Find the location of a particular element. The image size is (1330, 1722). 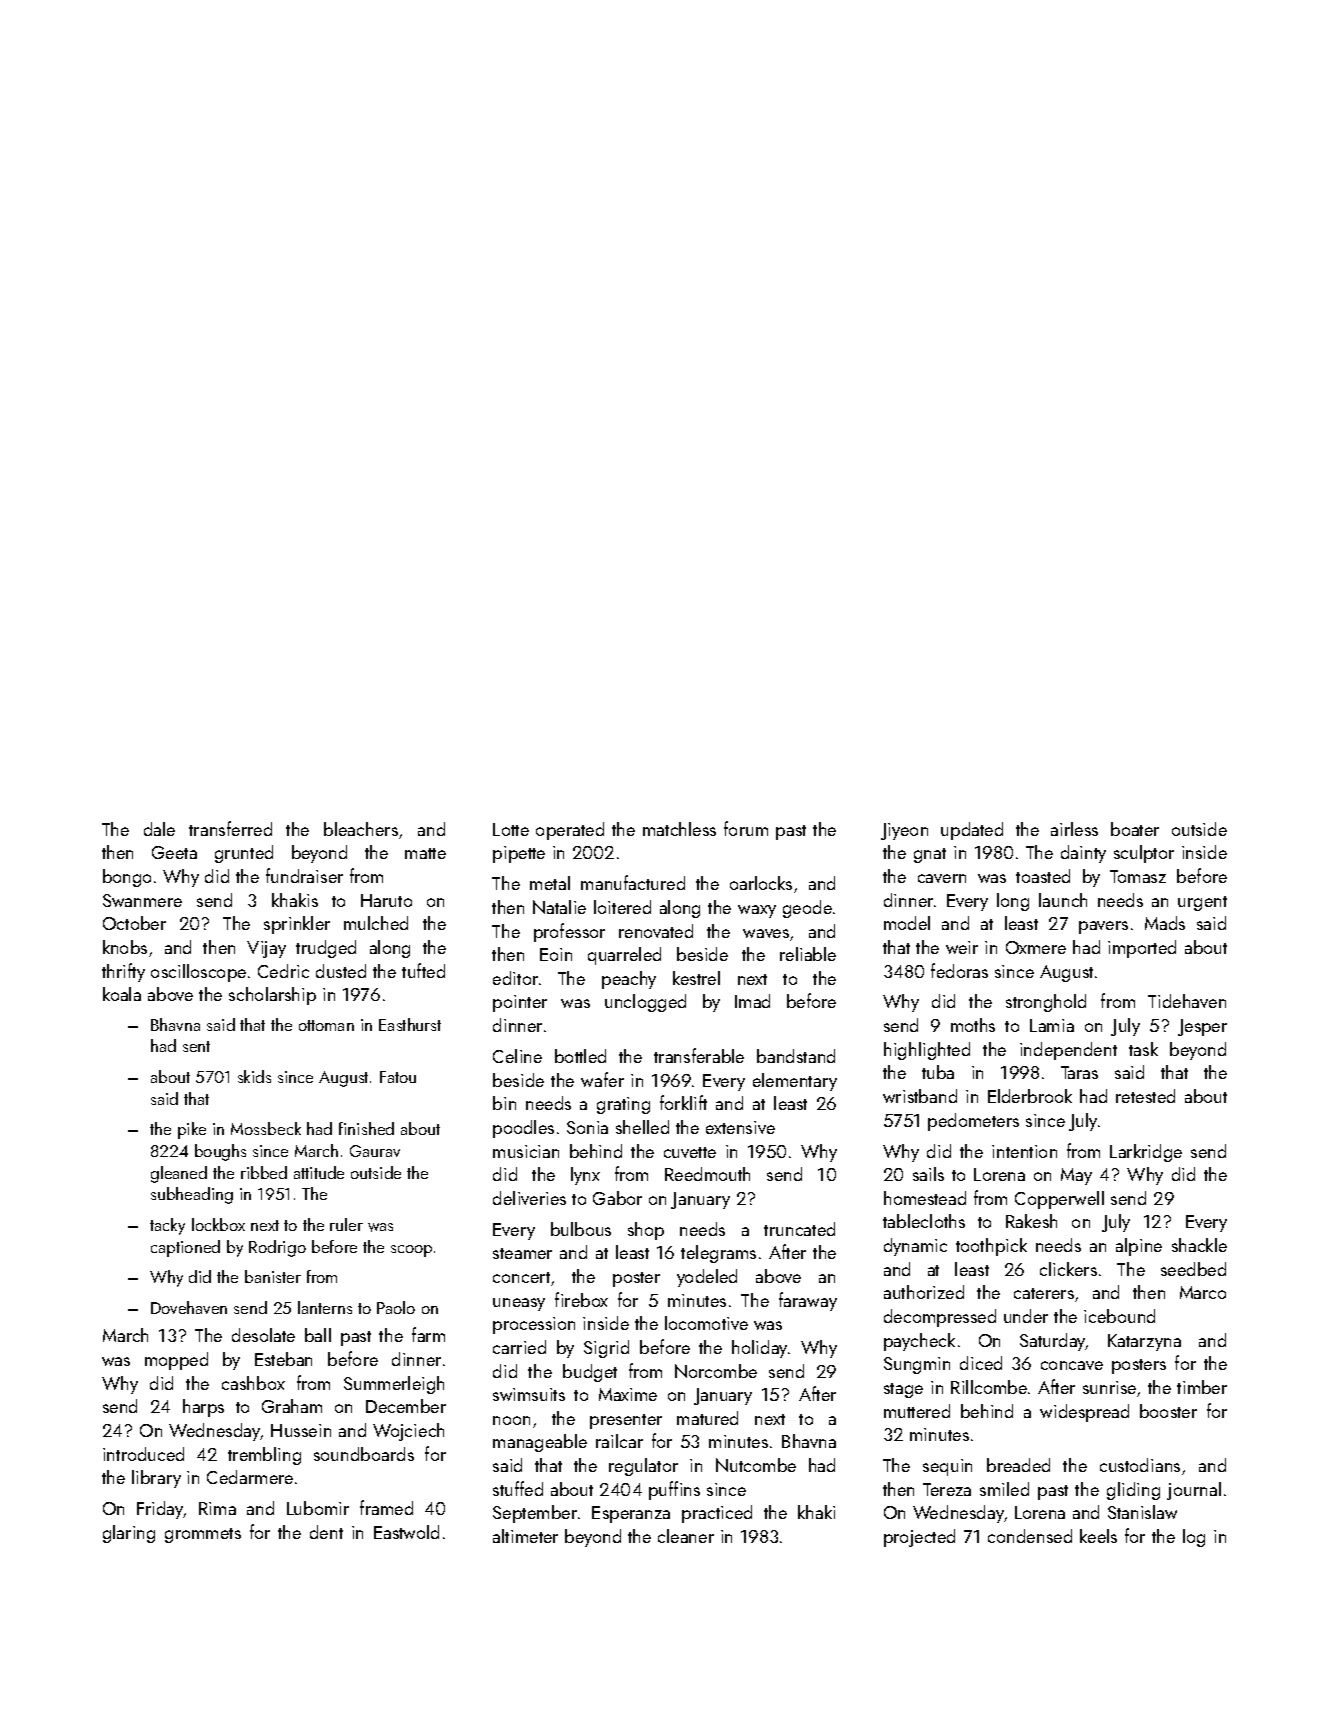

Dovehaven is located at coordinates (189, 1307).
